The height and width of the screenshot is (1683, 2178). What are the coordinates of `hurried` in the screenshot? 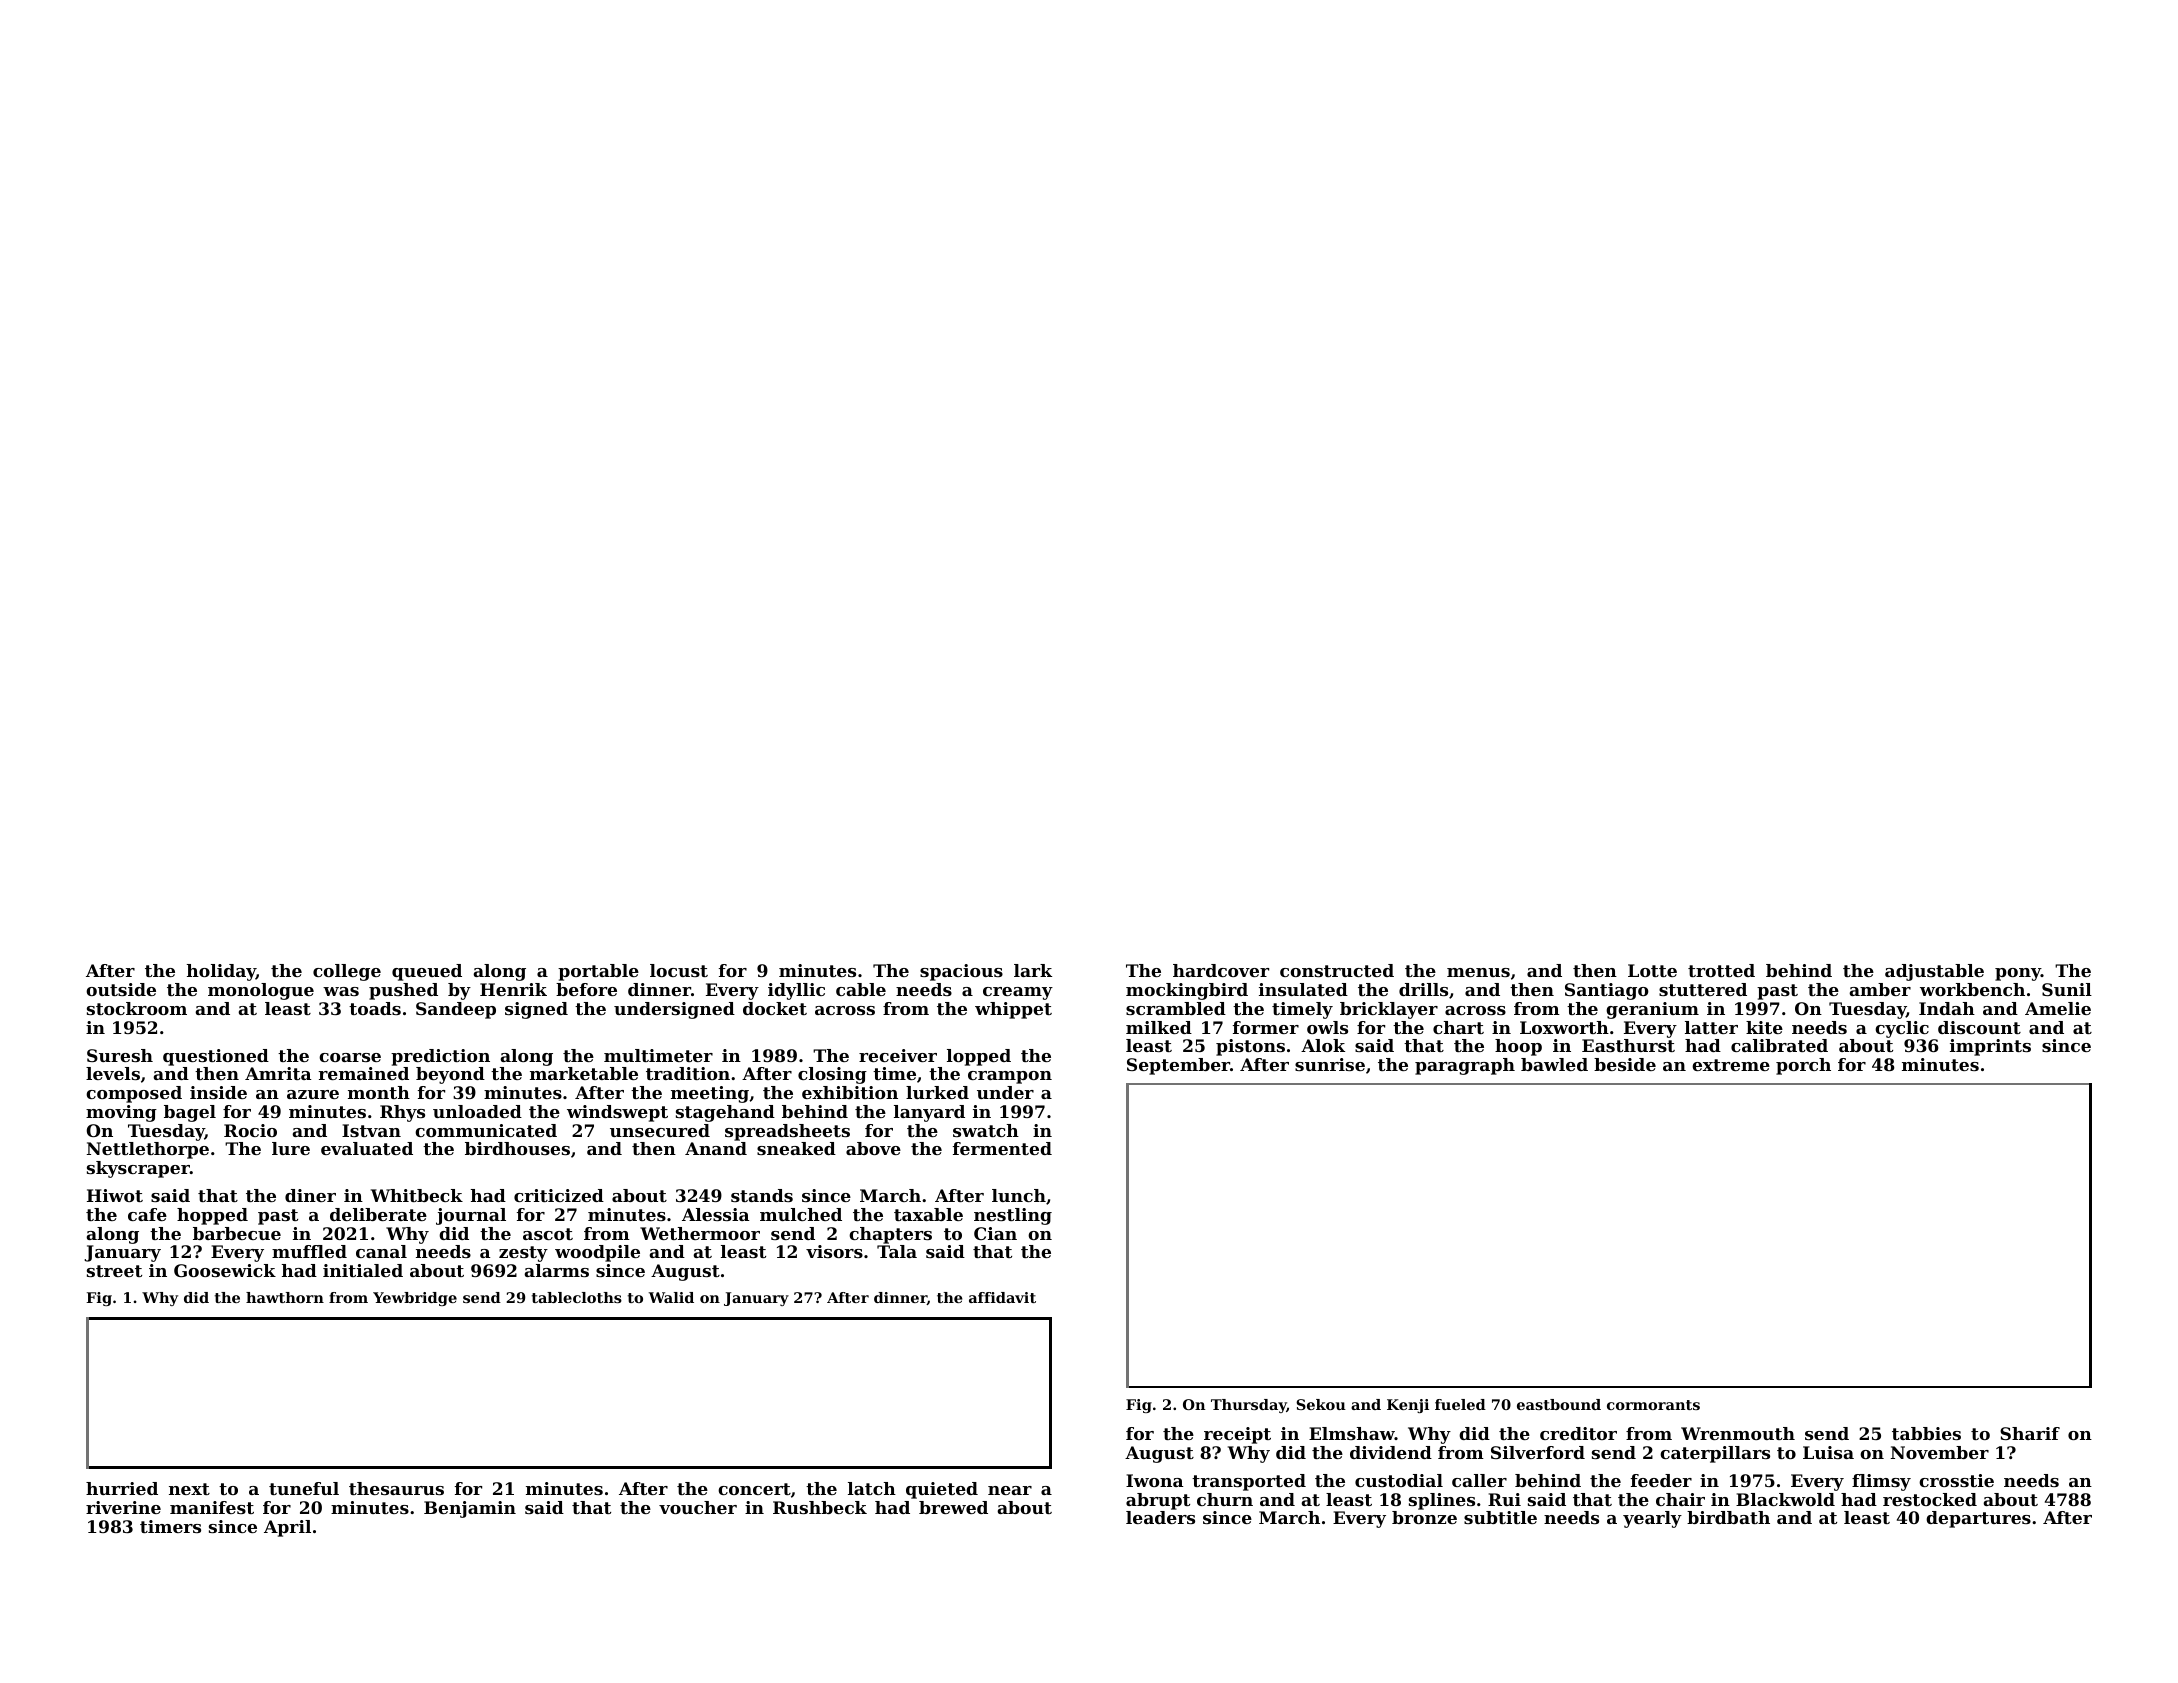 It's located at (122, 1488).
